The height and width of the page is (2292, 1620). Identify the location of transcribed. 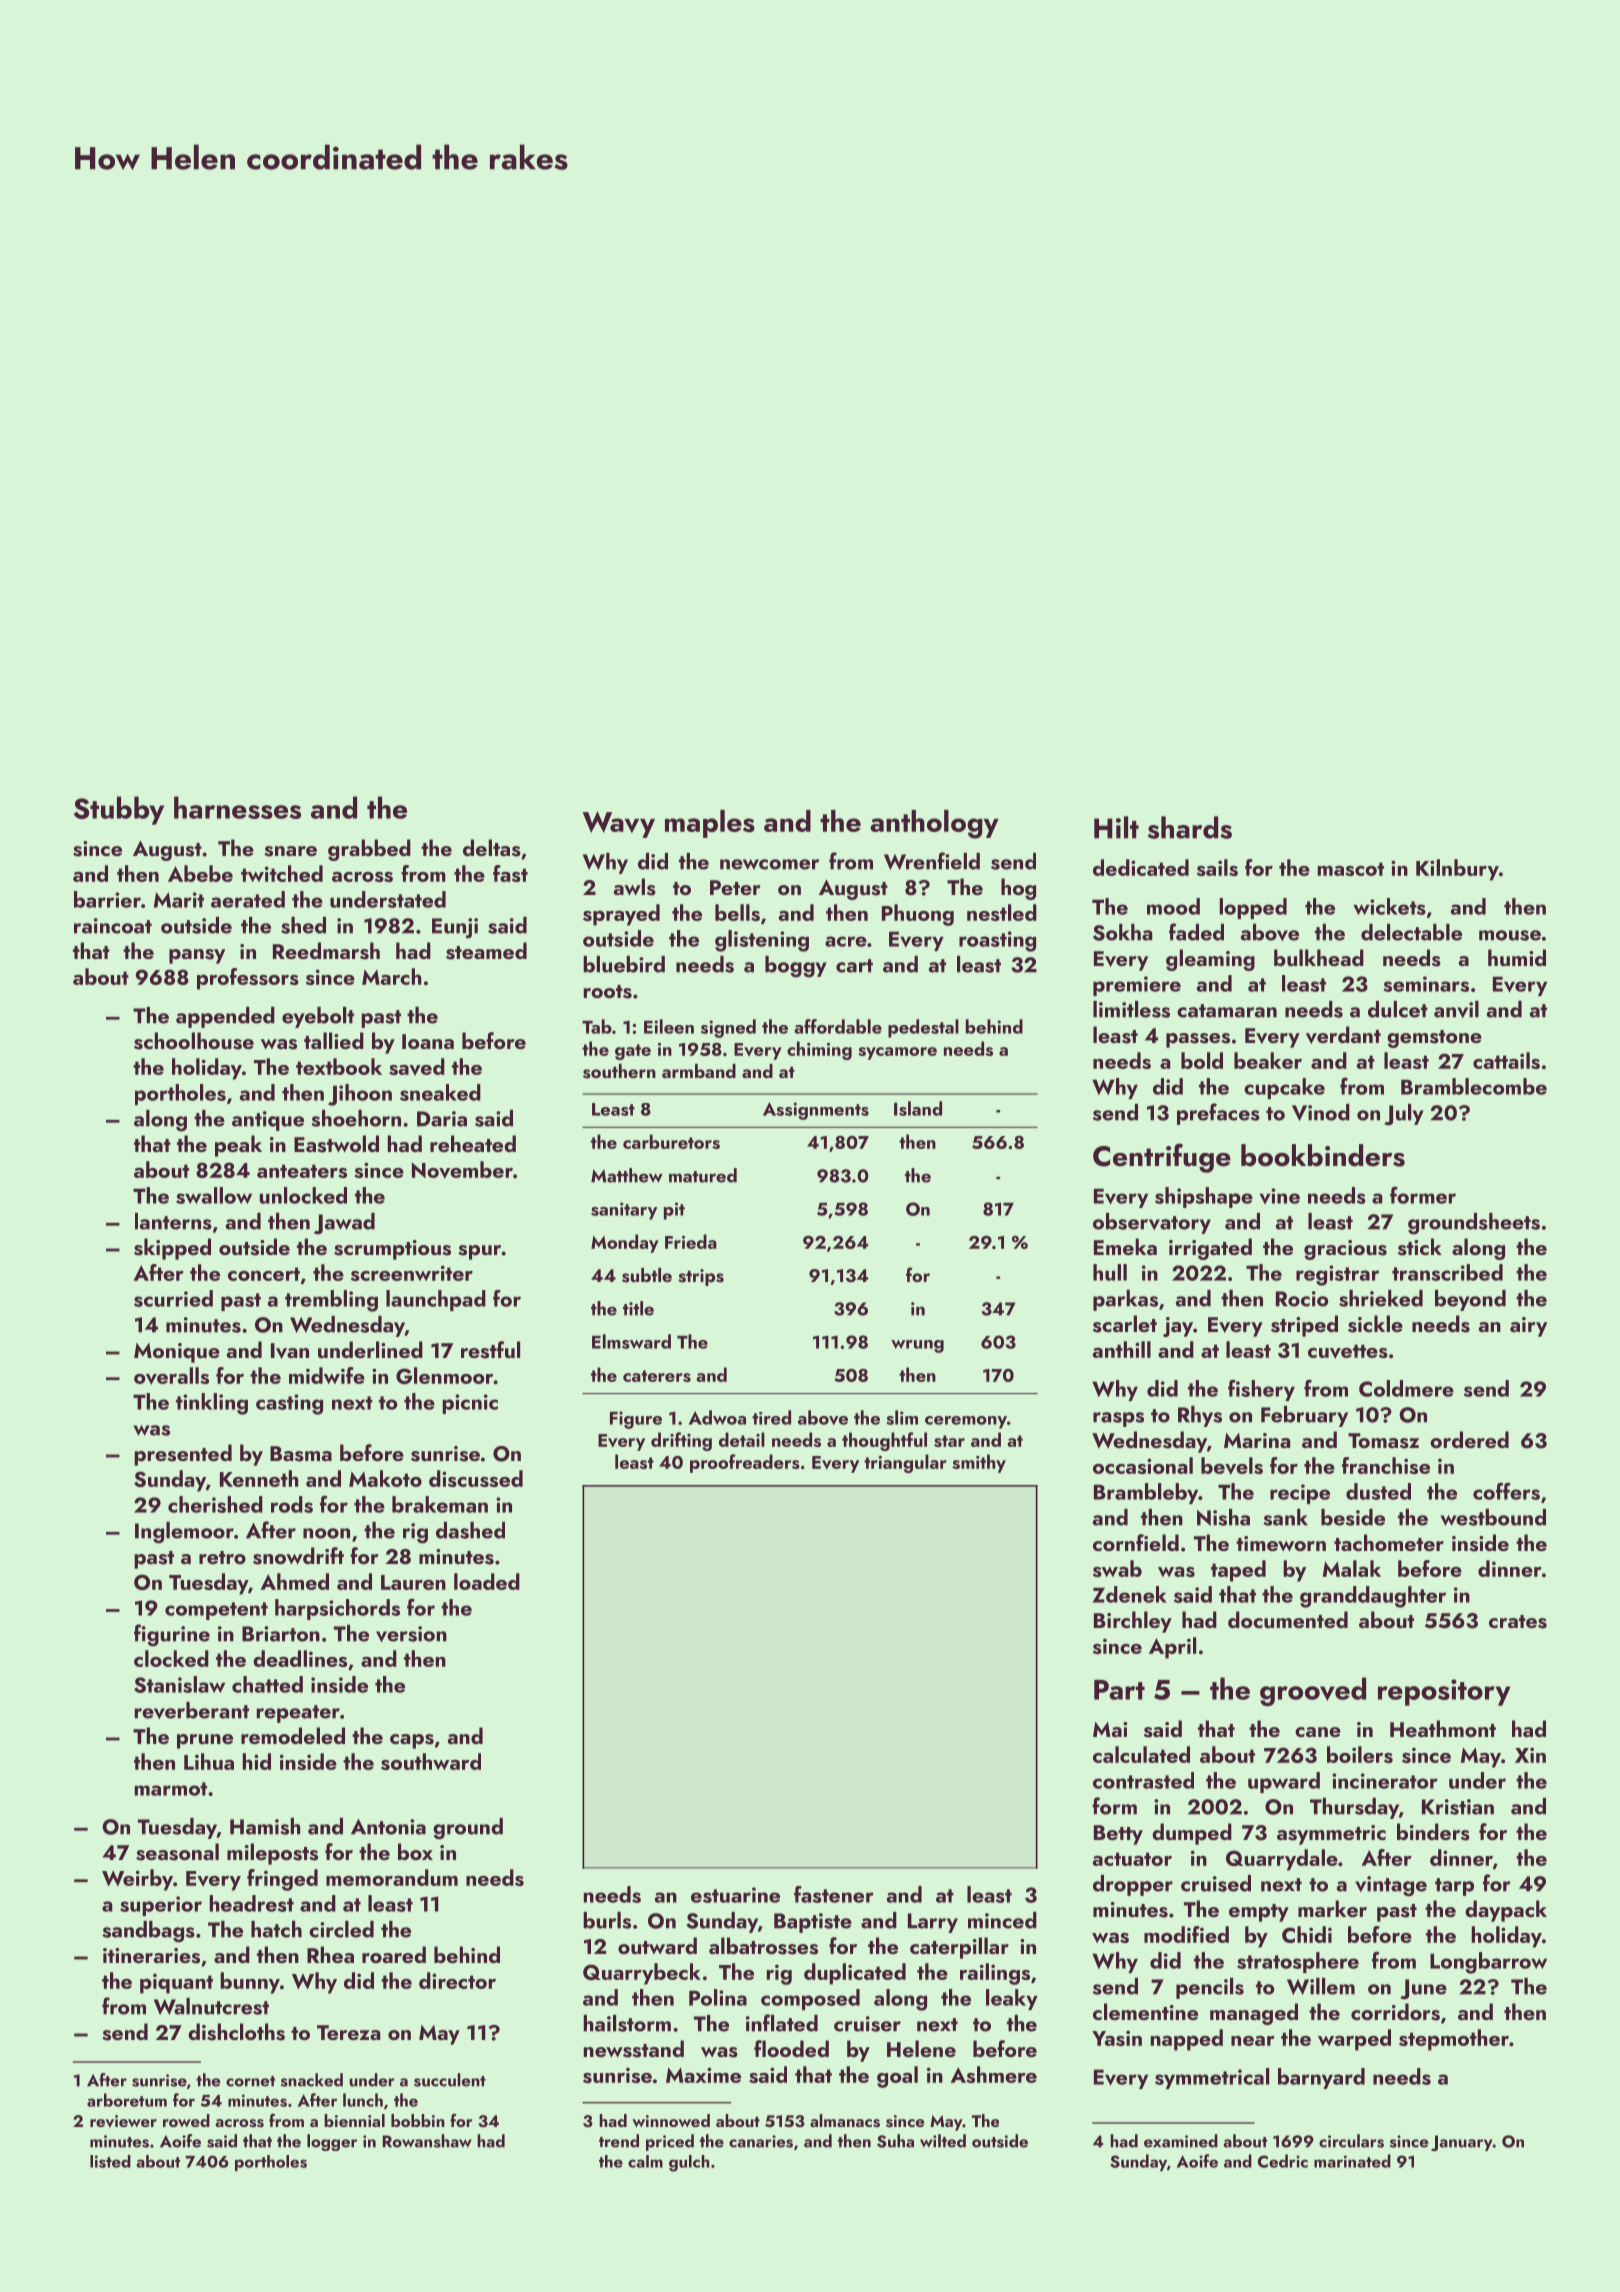
(1447, 1272).
